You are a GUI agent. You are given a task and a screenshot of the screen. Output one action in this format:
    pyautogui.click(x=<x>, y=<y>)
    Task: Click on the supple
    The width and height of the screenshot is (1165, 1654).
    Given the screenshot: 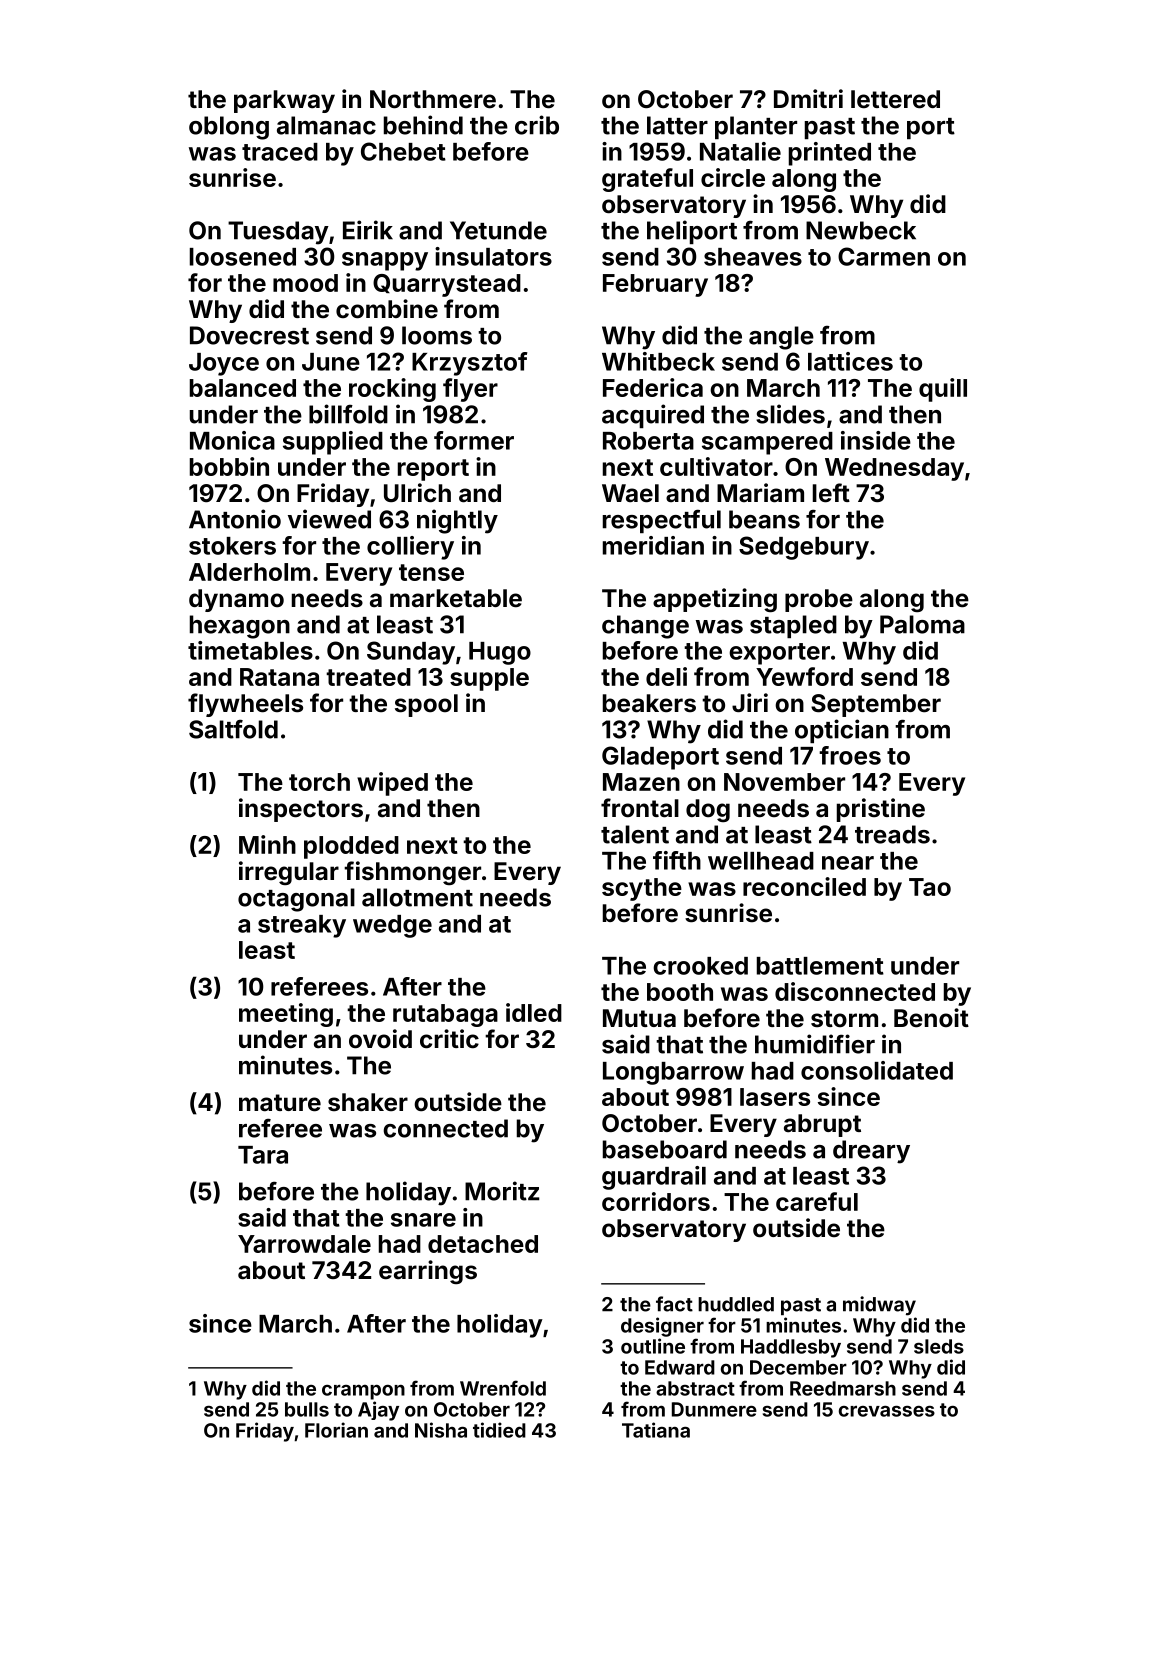 What is the action you would take?
    pyautogui.click(x=489, y=679)
